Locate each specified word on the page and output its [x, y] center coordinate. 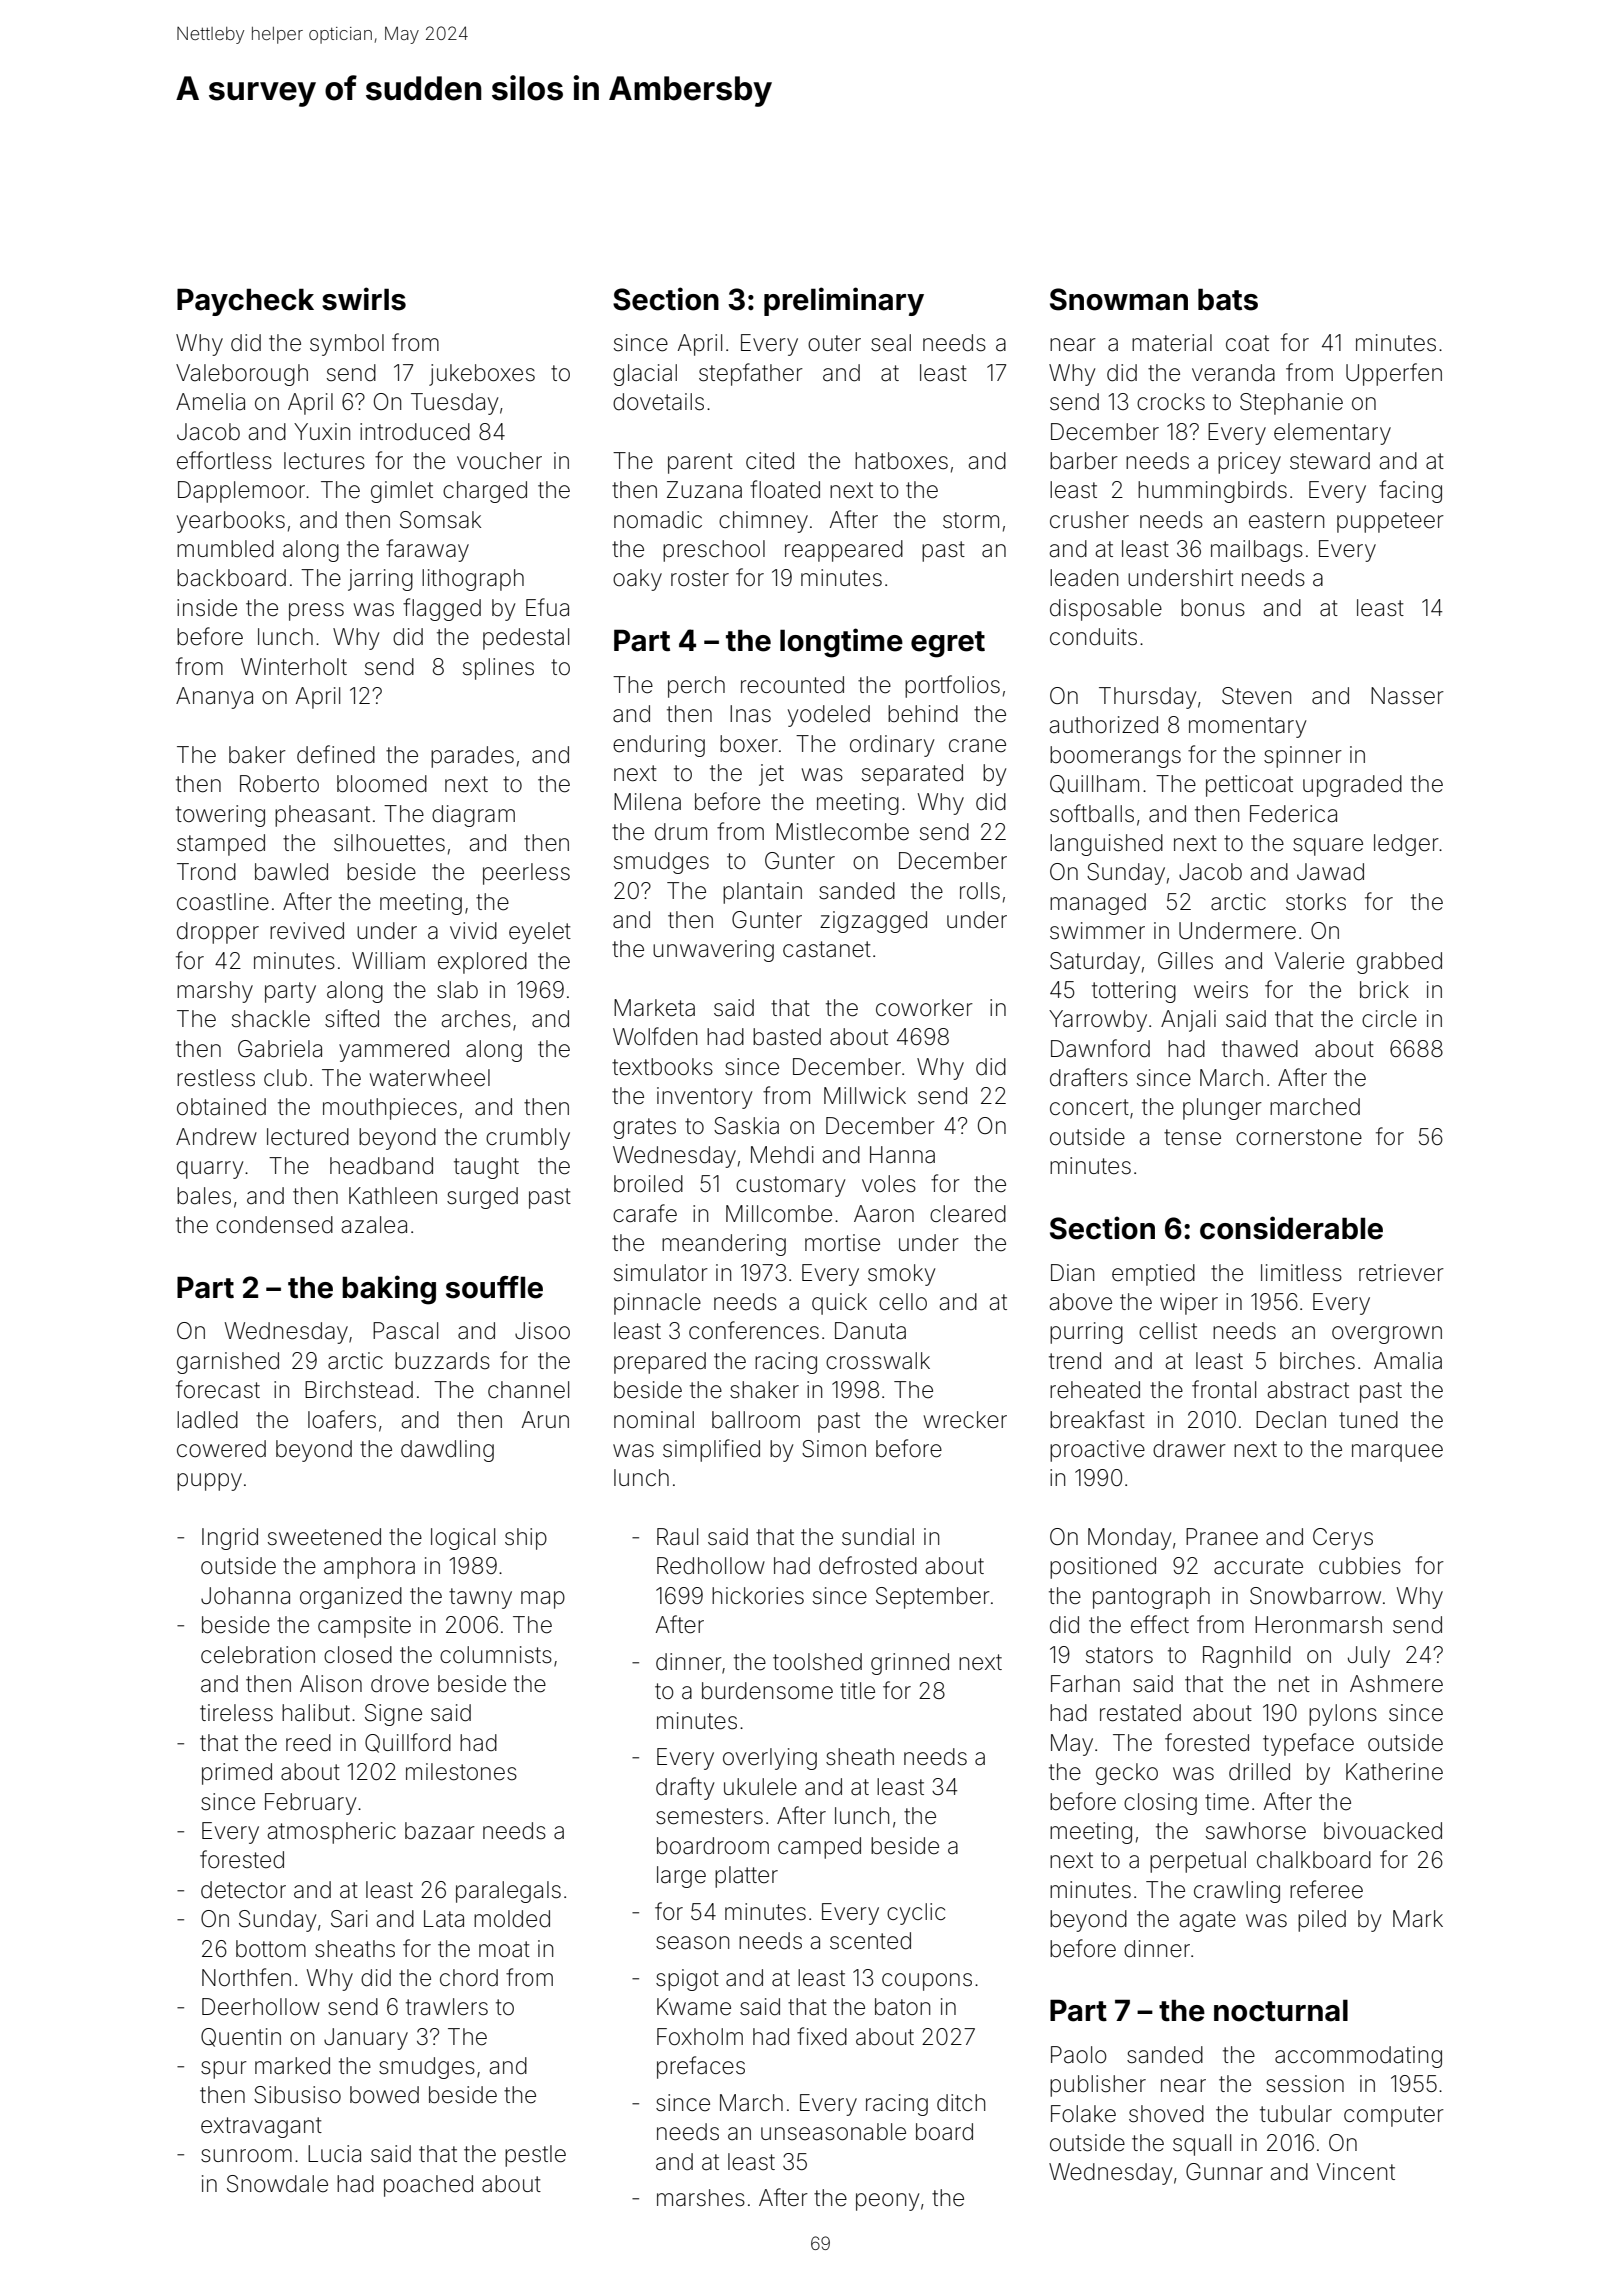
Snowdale [277, 2184]
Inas [750, 714]
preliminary [844, 301]
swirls [364, 299]
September [933, 1598]
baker [257, 755]
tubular [1296, 2114]
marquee [1397, 1453]
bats [1228, 299]
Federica [1293, 814]
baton [902, 2007]
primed [237, 1774]
